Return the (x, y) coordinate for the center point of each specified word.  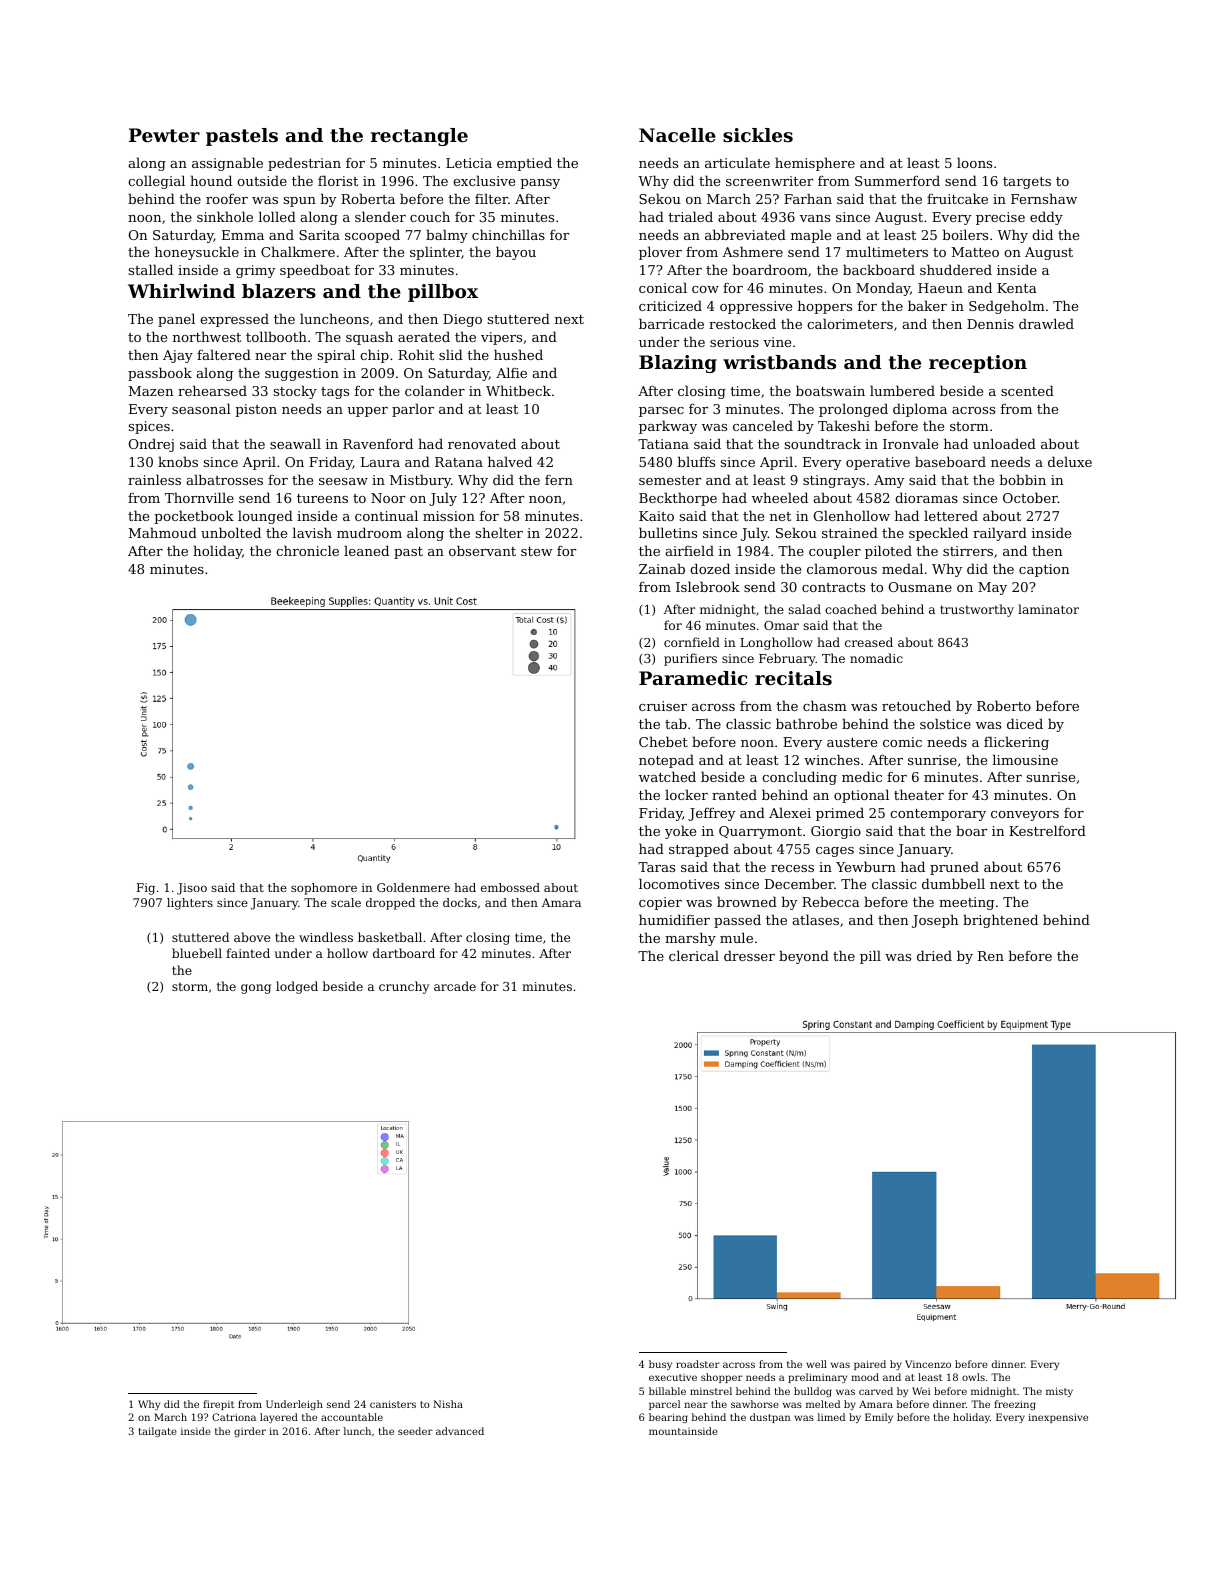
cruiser (663, 706)
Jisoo (192, 889)
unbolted (231, 532)
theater (919, 794)
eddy (1046, 218)
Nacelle (677, 135)
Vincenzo (928, 1364)
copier (660, 903)
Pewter (164, 135)
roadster (698, 1364)
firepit (219, 1405)
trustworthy (977, 610)
